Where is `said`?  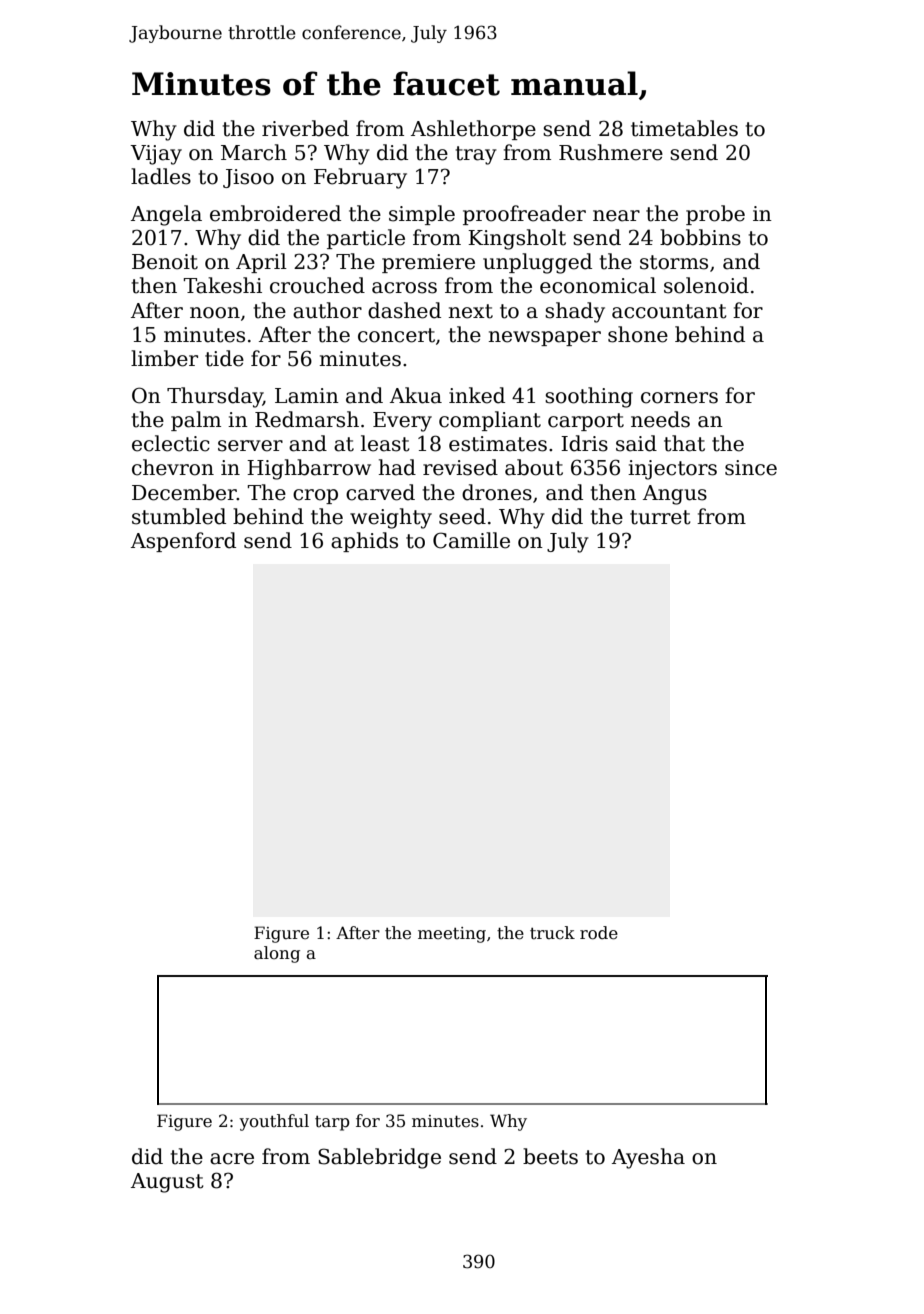 said is located at coordinates (636, 443).
